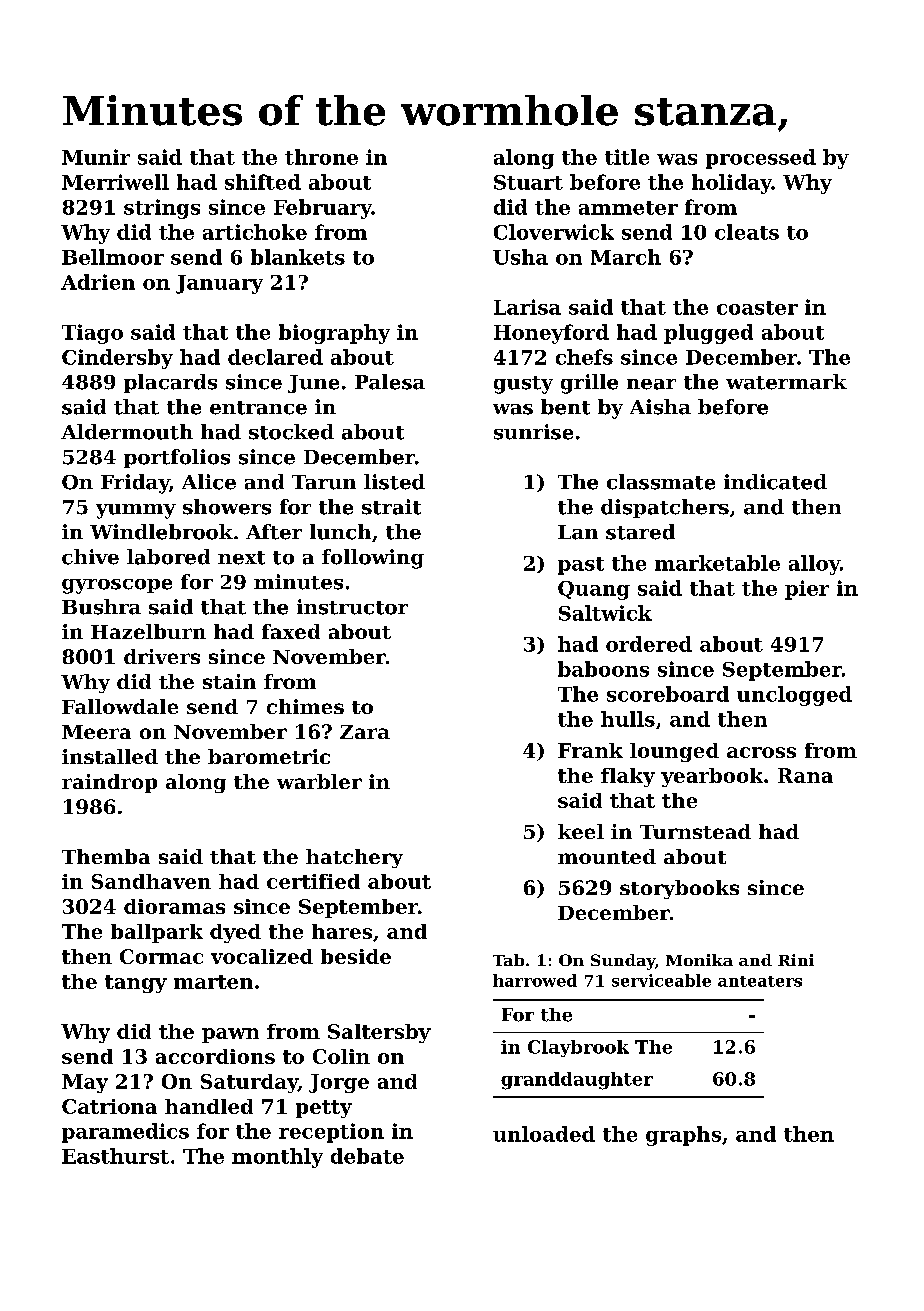  I want to click on title, so click(627, 157).
